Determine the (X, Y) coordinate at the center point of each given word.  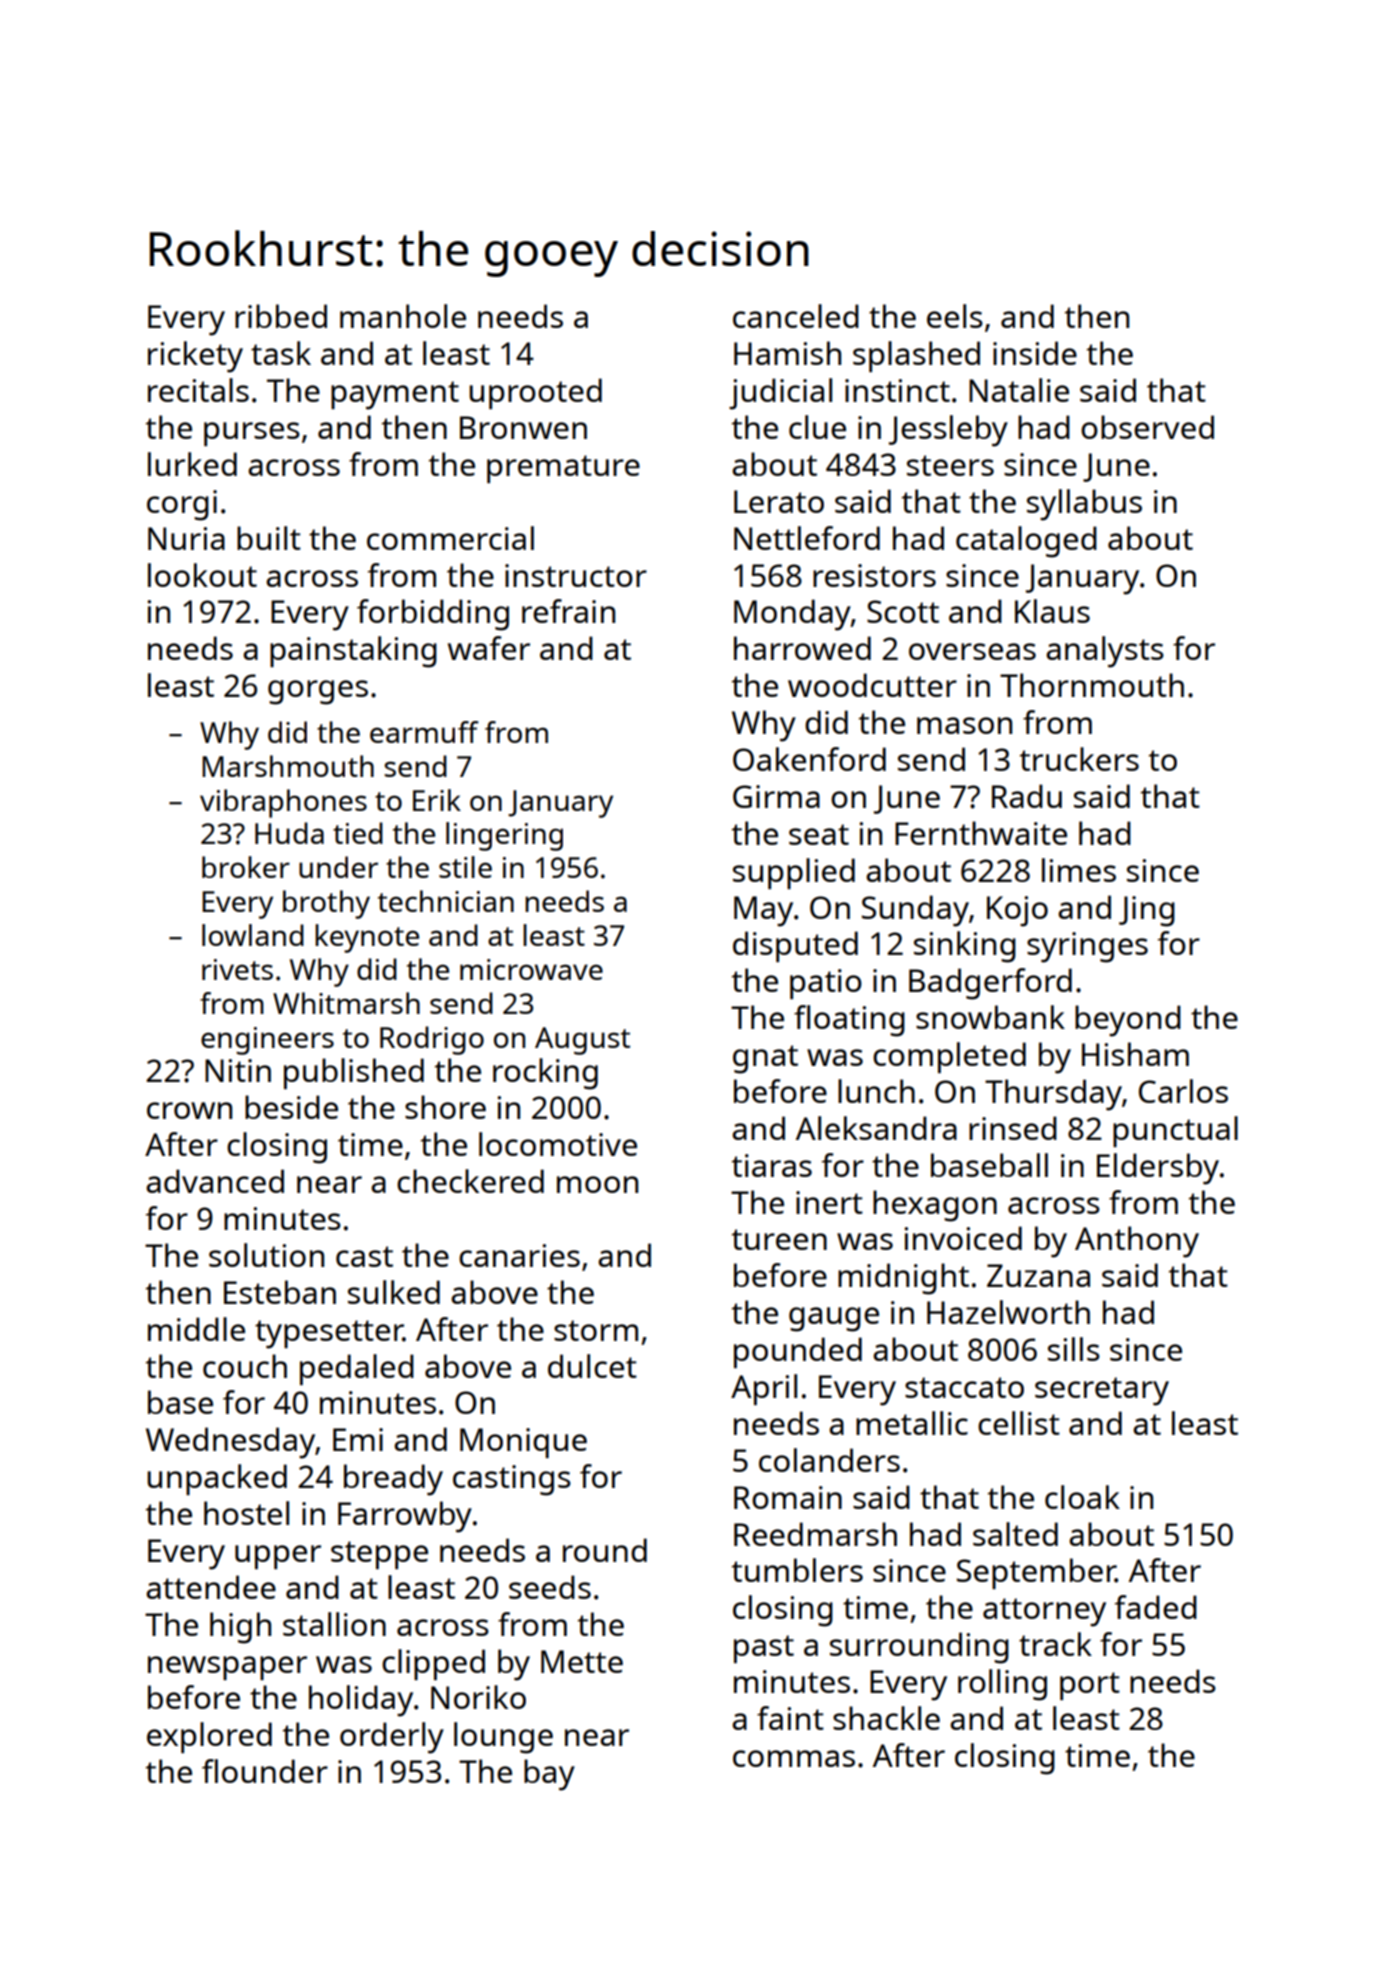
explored (209, 1737)
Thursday (1053, 1095)
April (764, 1389)
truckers (1079, 759)
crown (189, 1110)
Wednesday (230, 1443)
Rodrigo (432, 1040)
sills (1074, 1349)
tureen (779, 1239)
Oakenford (809, 759)
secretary (1102, 1391)
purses (252, 434)
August (582, 1041)
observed (1147, 427)
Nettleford (807, 538)
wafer (489, 648)
